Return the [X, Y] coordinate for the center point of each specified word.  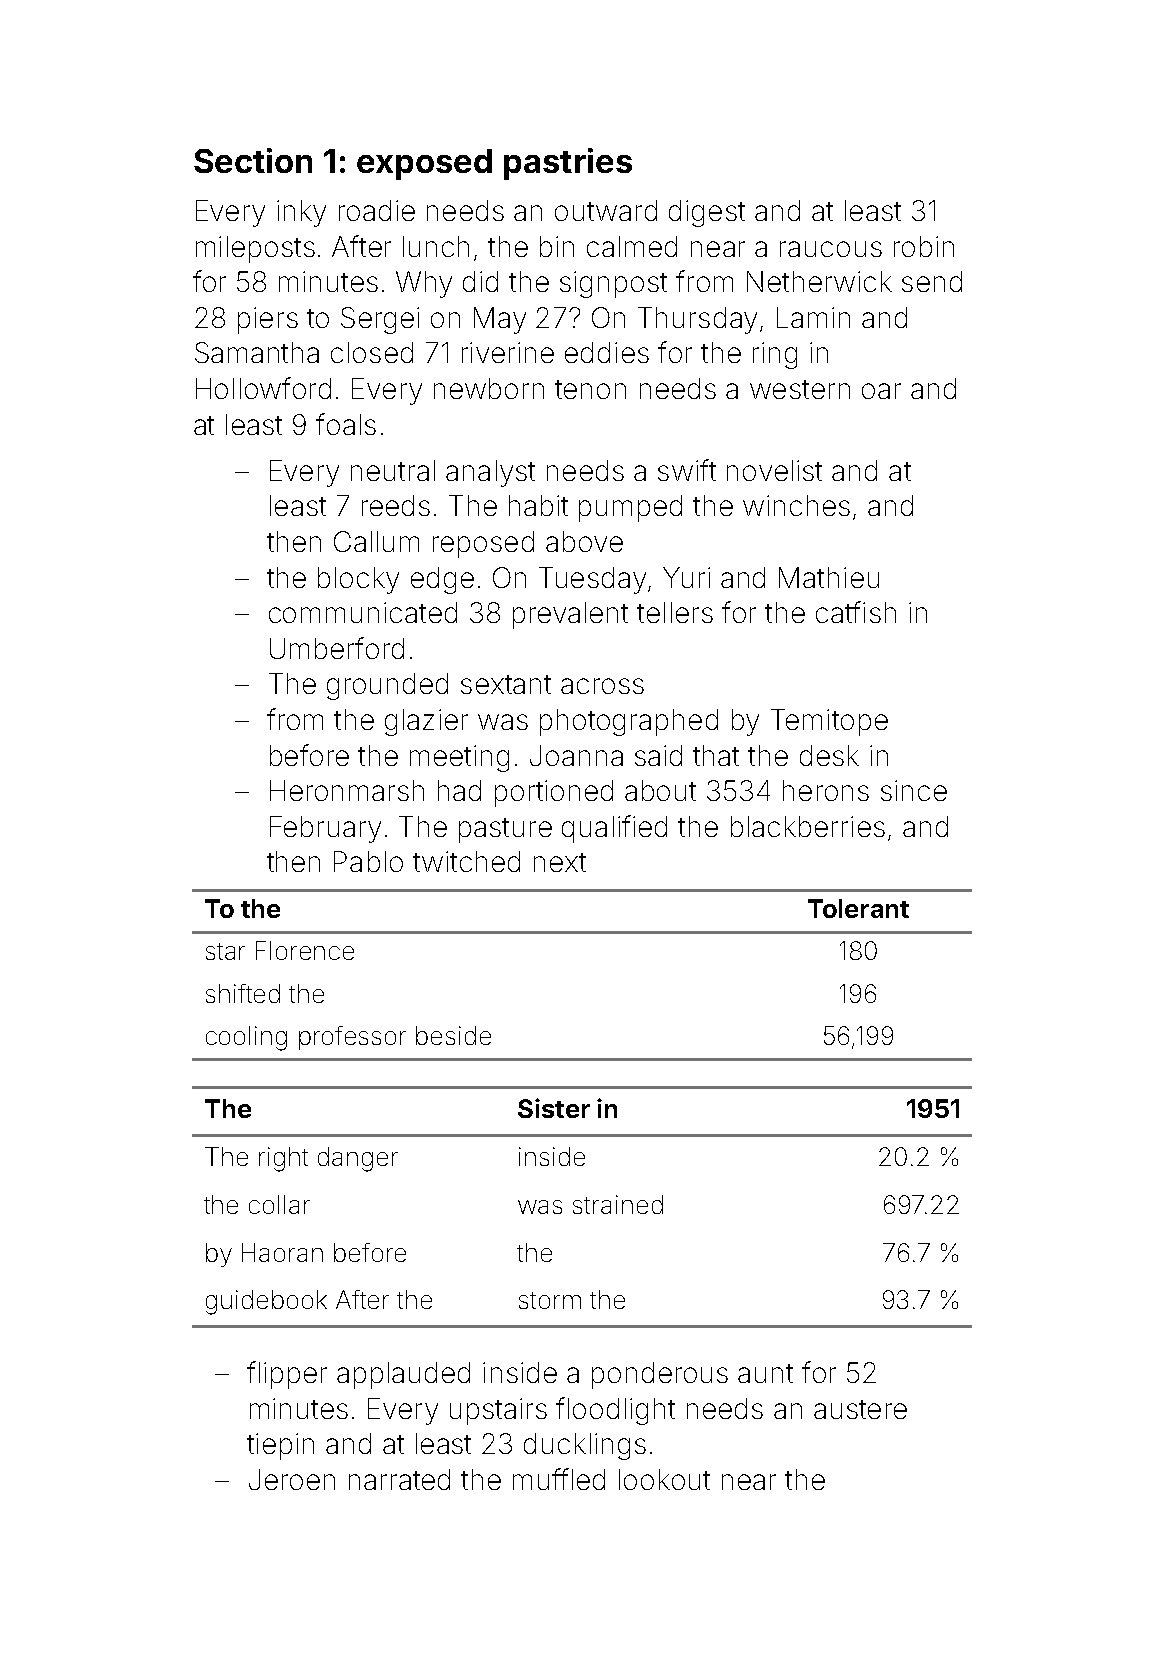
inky [301, 213]
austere [860, 1409]
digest [707, 213]
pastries [568, 164]
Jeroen [292, 1479]
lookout [664, 1479]
